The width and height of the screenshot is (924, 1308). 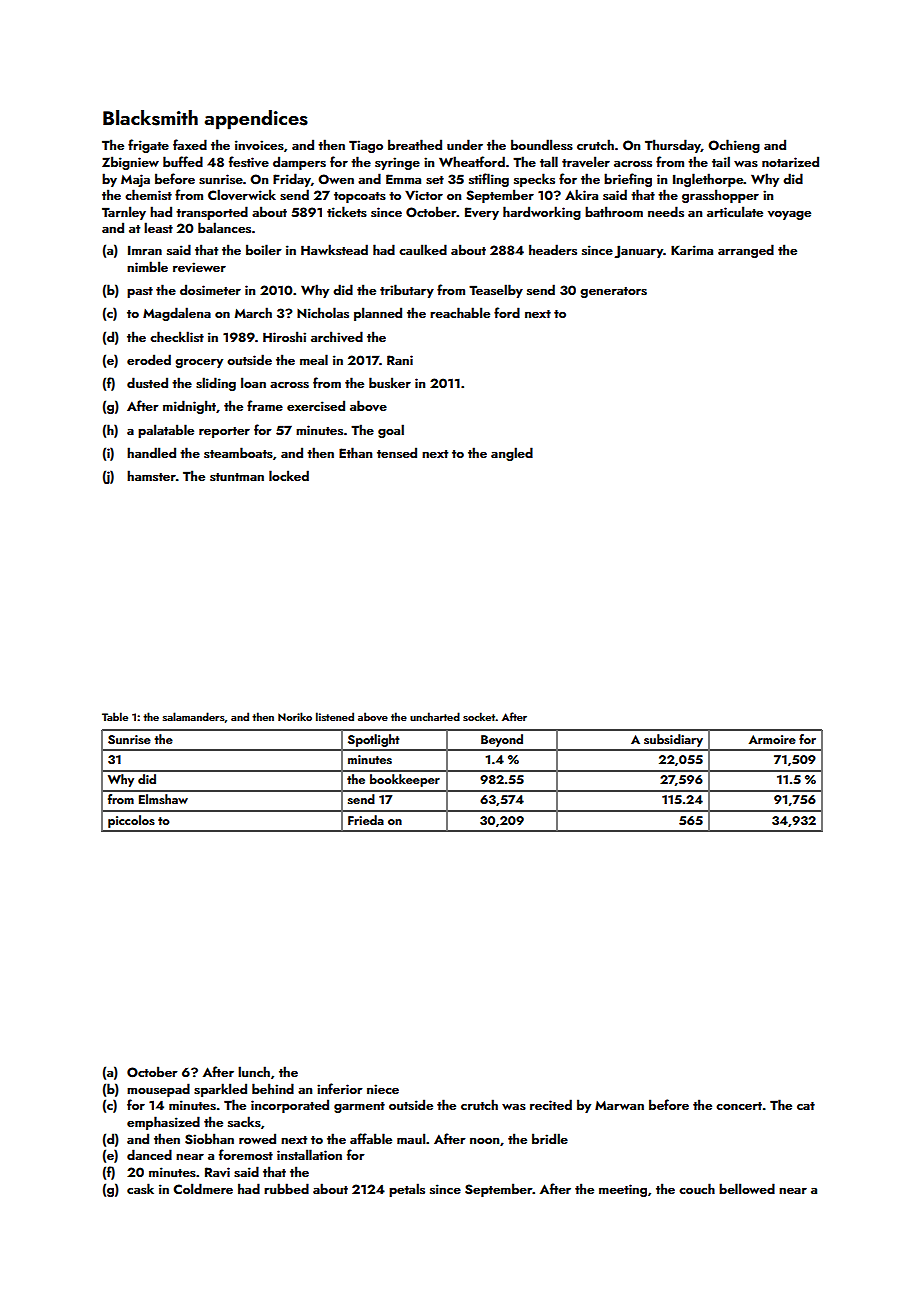 What do you see at coordinates (237, 477) in the screenshot?
I see `stuntman` at bounding box center [237, 477].
